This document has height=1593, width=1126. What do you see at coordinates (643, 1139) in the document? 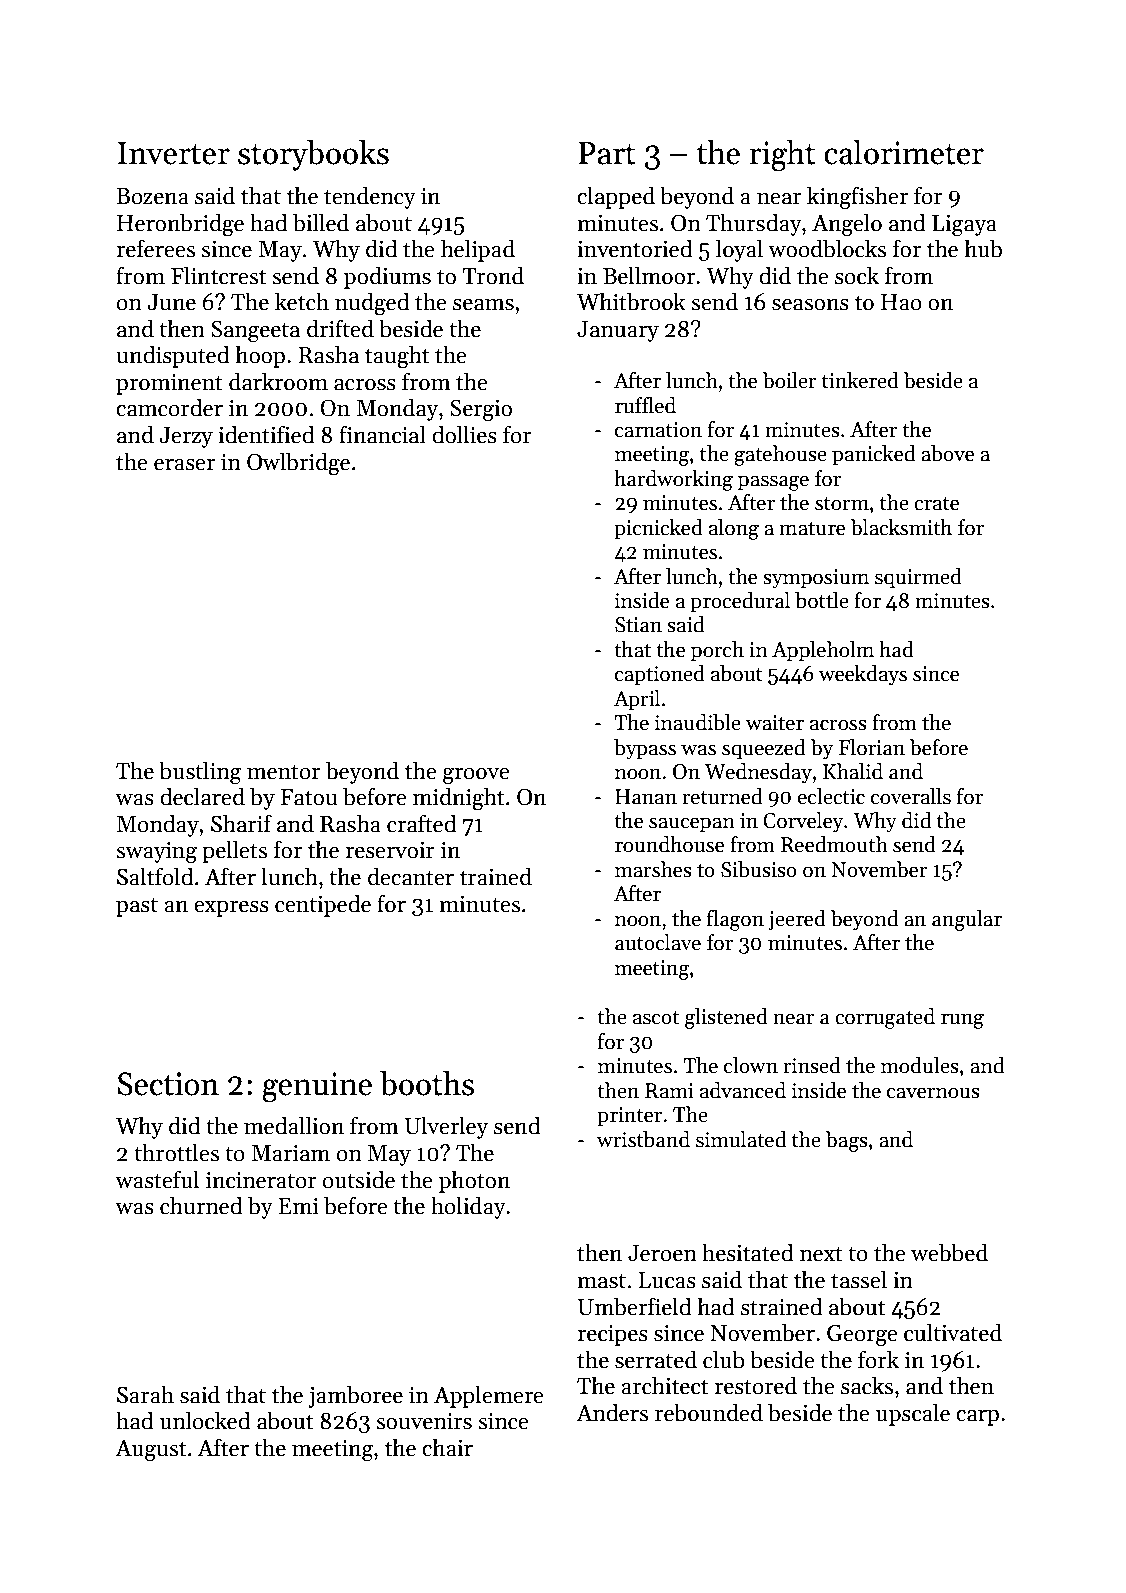
I see `wristband` at bounding box center [643, 1139].
